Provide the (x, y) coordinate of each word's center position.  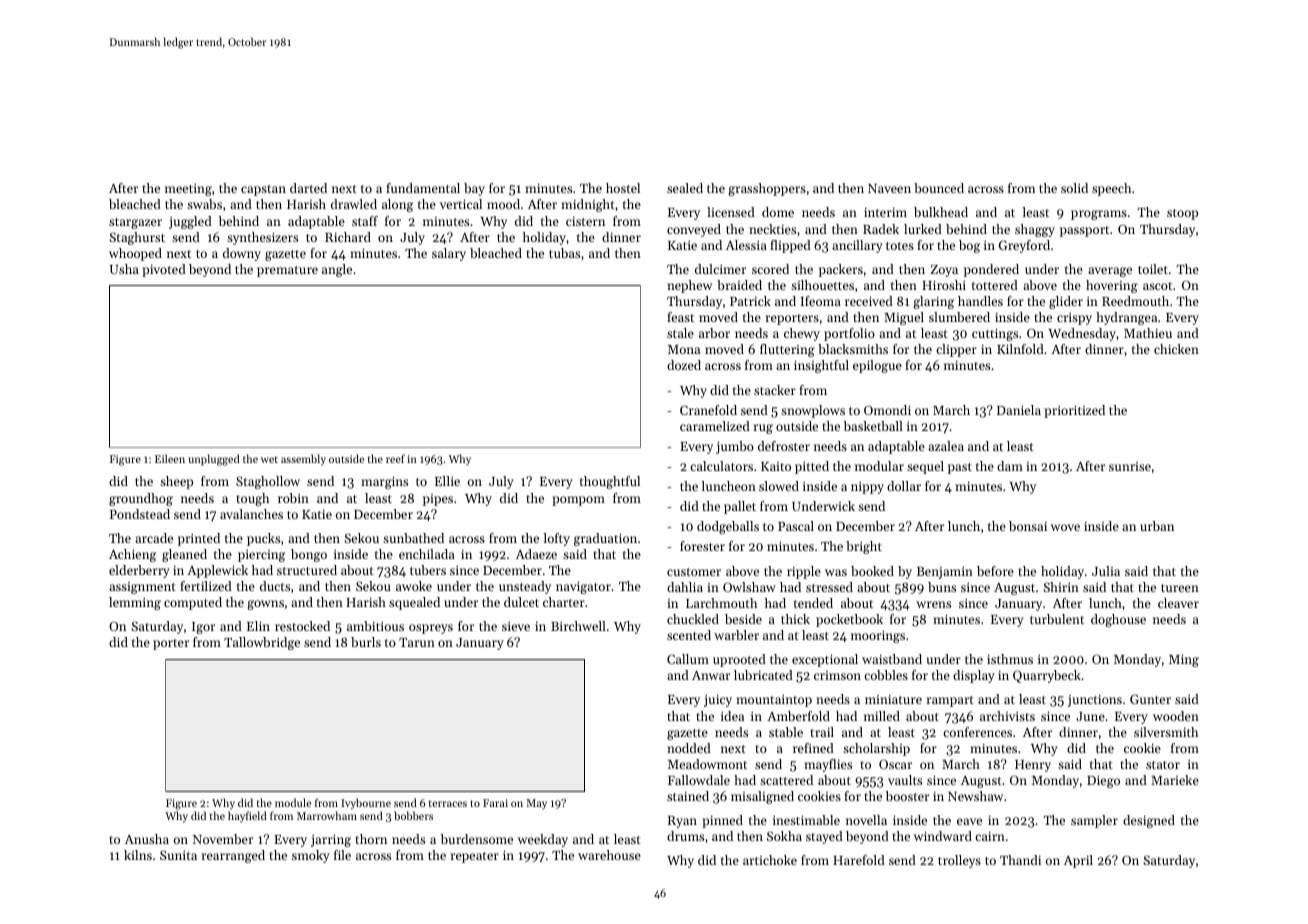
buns (942, 587)
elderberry (139, 571)
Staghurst (137, 238)
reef (395, 458)
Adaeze (536, 554)
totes (900, 246)
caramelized (715, 426)
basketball (873, 426)
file (342, 855)
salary (449, 254)
